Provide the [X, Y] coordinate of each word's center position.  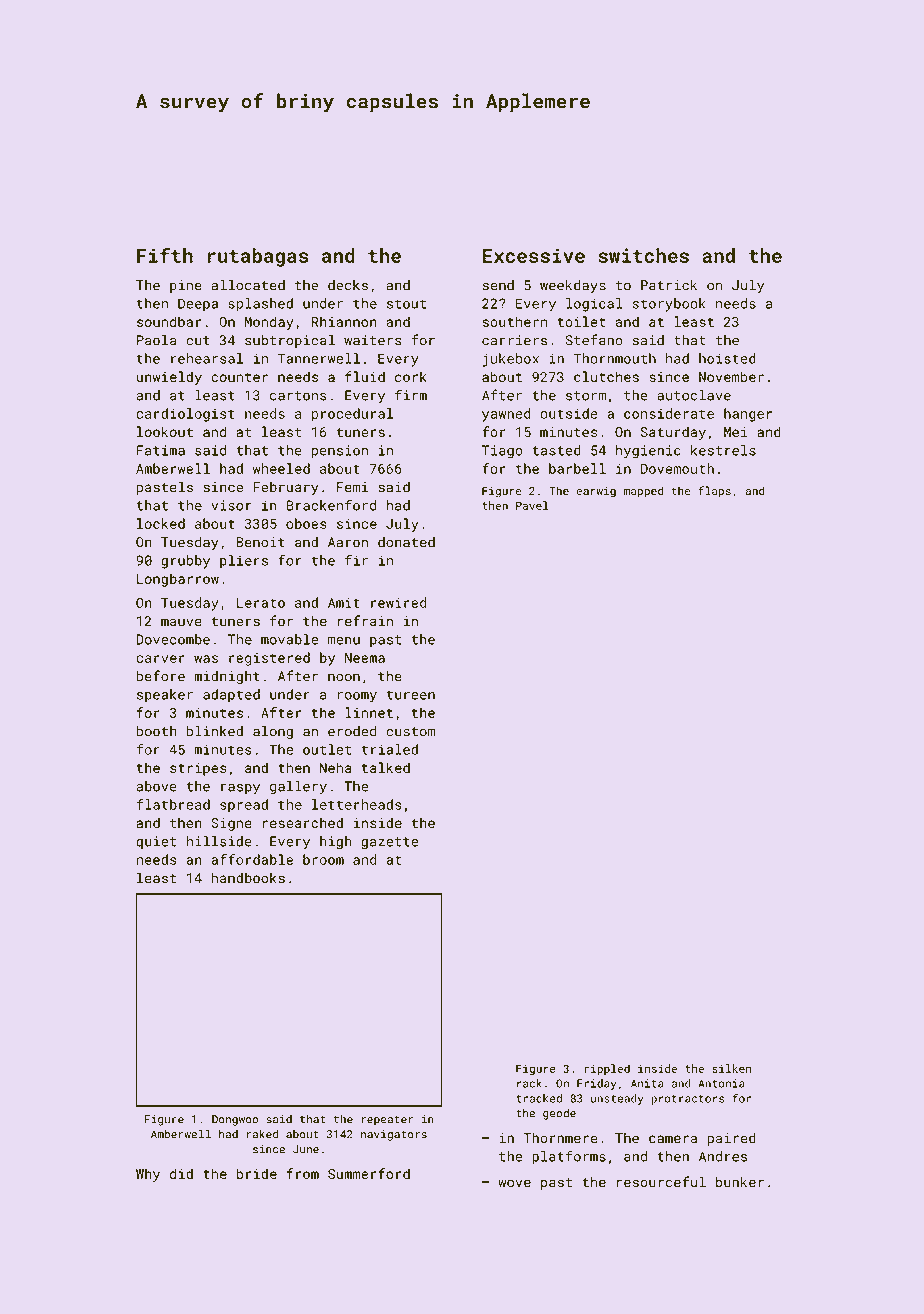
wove [514, 1183]
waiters [373, 340]
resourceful [661, 1182]
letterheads [357, 804]
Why [148, 1175]
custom [410, 732]
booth [156, 731]
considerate [669, 413]
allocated [248, 285]
